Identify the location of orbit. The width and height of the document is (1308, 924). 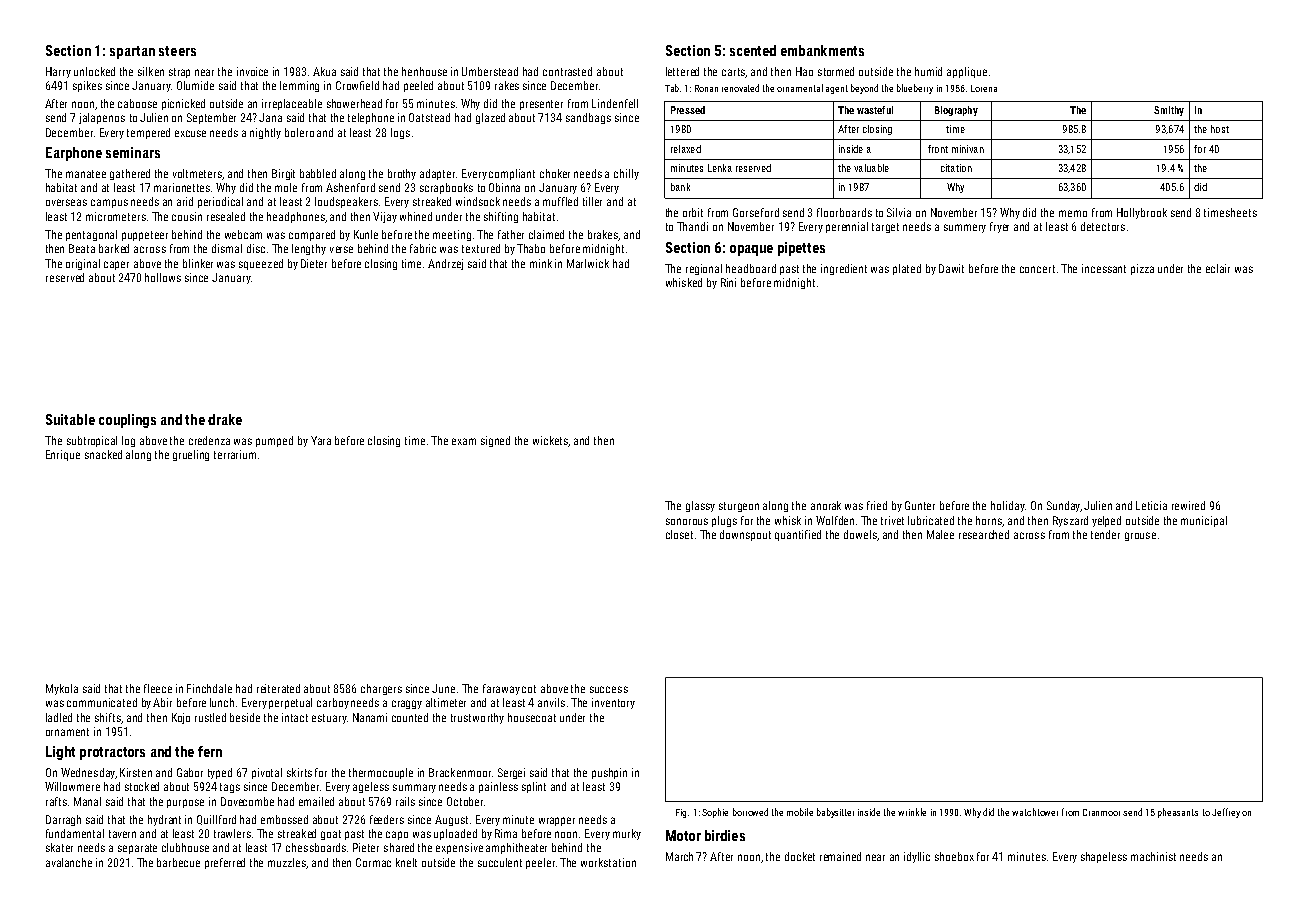
(693, 212).
